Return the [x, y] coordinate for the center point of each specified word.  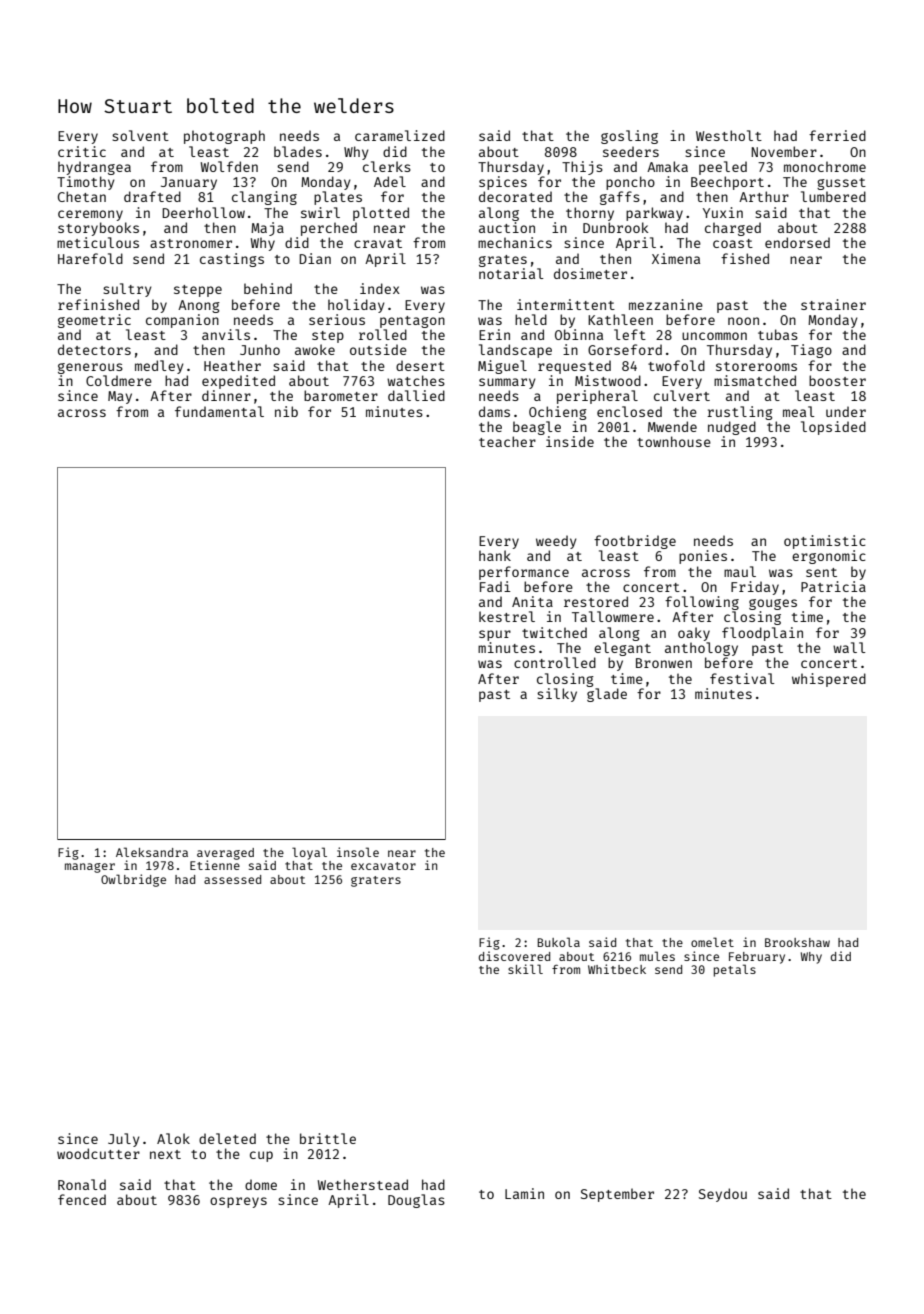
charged [733, 229]
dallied [416, 395]
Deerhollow [203, 212]
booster [837, 380]
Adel [390, 181]
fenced [82, 1199]
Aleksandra [152, 852]
